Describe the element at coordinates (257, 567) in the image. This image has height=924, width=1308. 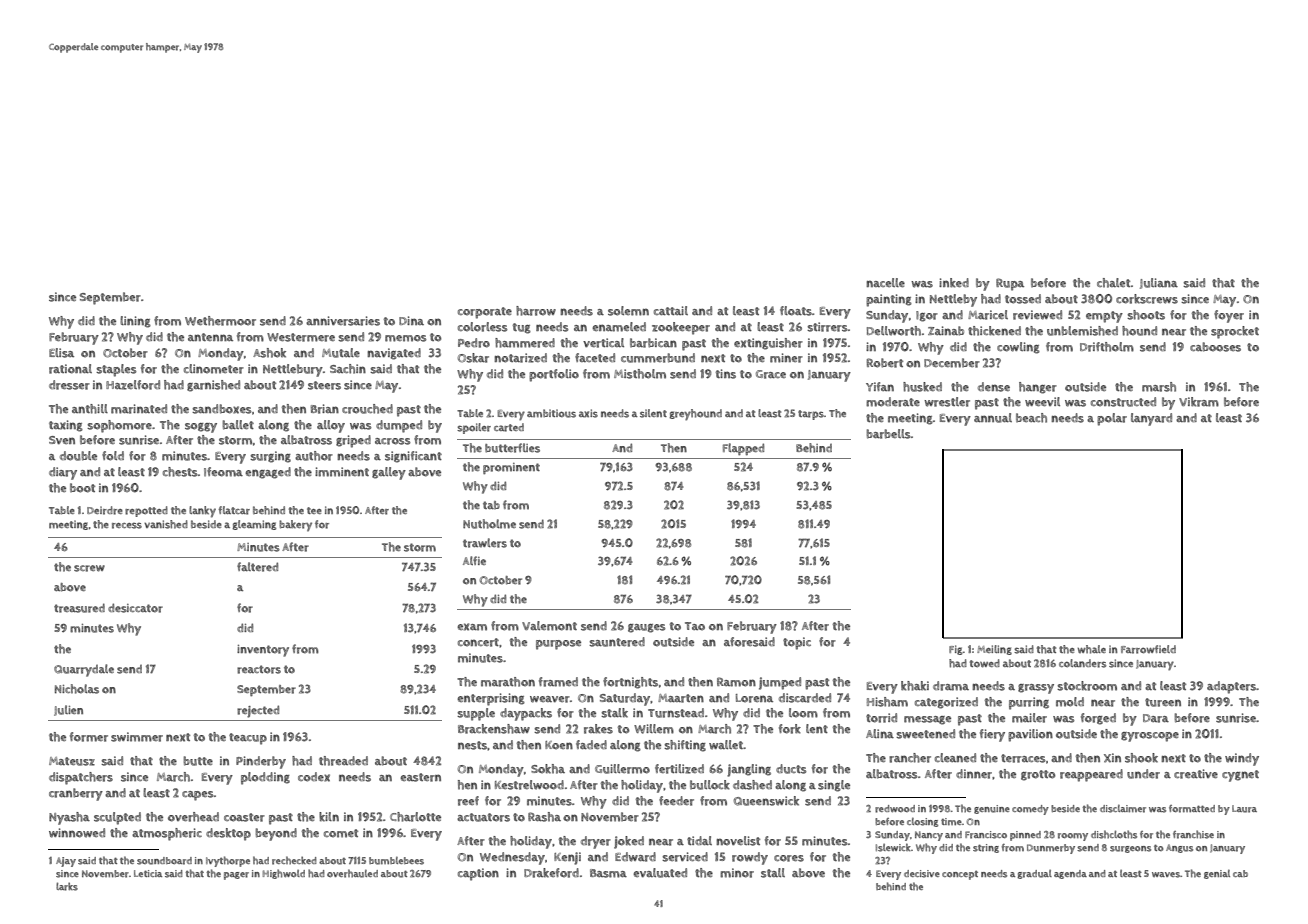
I see `faltered` at that location.
